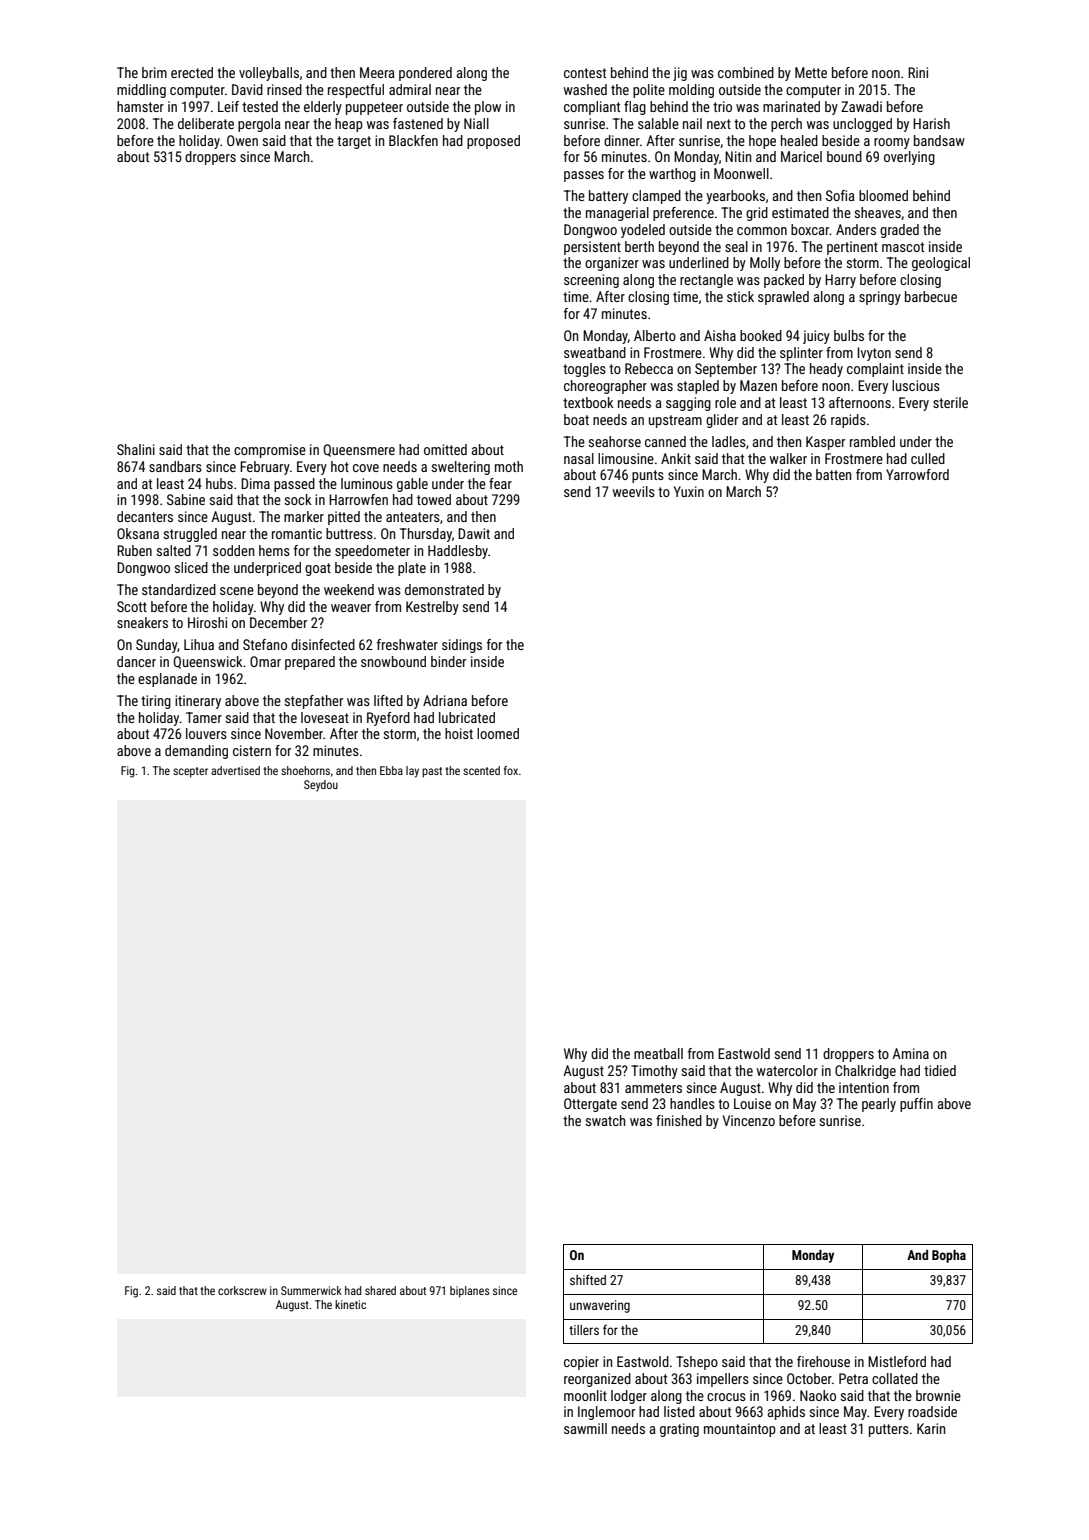 Image resolution: width=1089 pixels, height=1540 pixels. I want to click on corkscrew, so click(242, 1290).
